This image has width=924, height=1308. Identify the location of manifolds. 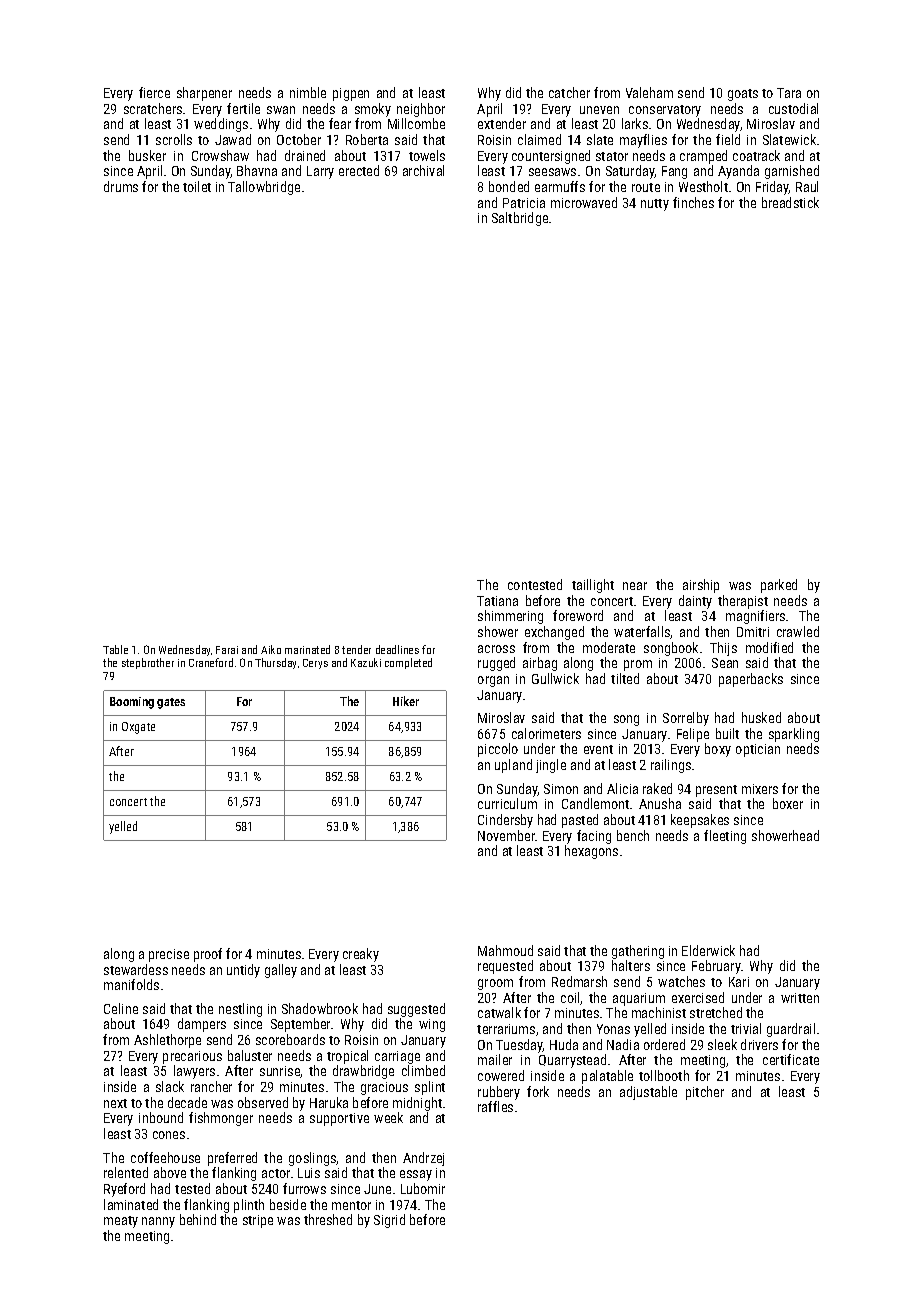
(131, 984).
